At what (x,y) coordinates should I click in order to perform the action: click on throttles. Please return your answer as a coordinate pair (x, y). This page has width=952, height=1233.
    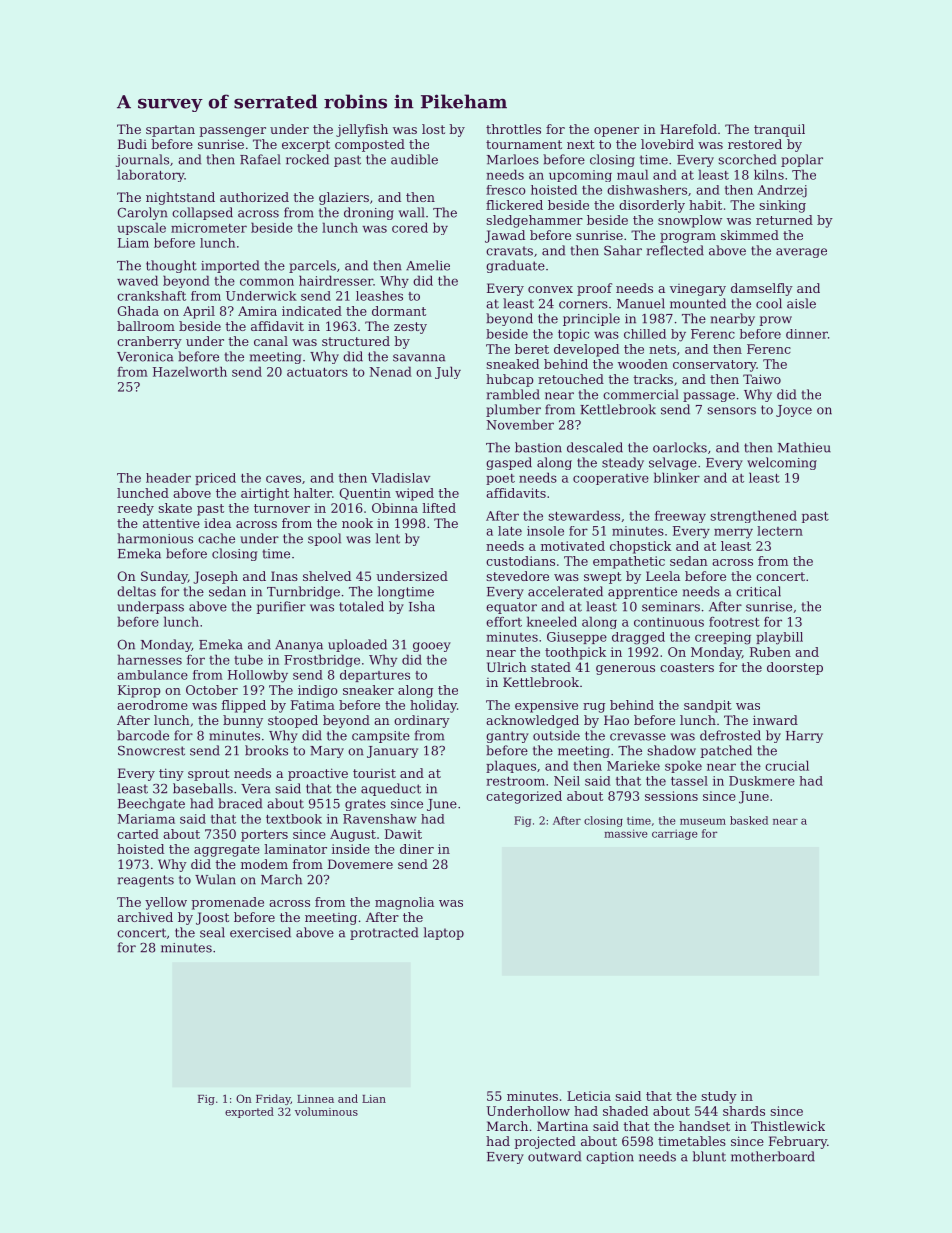
    Looking at the image, I should click on (513, 129).
